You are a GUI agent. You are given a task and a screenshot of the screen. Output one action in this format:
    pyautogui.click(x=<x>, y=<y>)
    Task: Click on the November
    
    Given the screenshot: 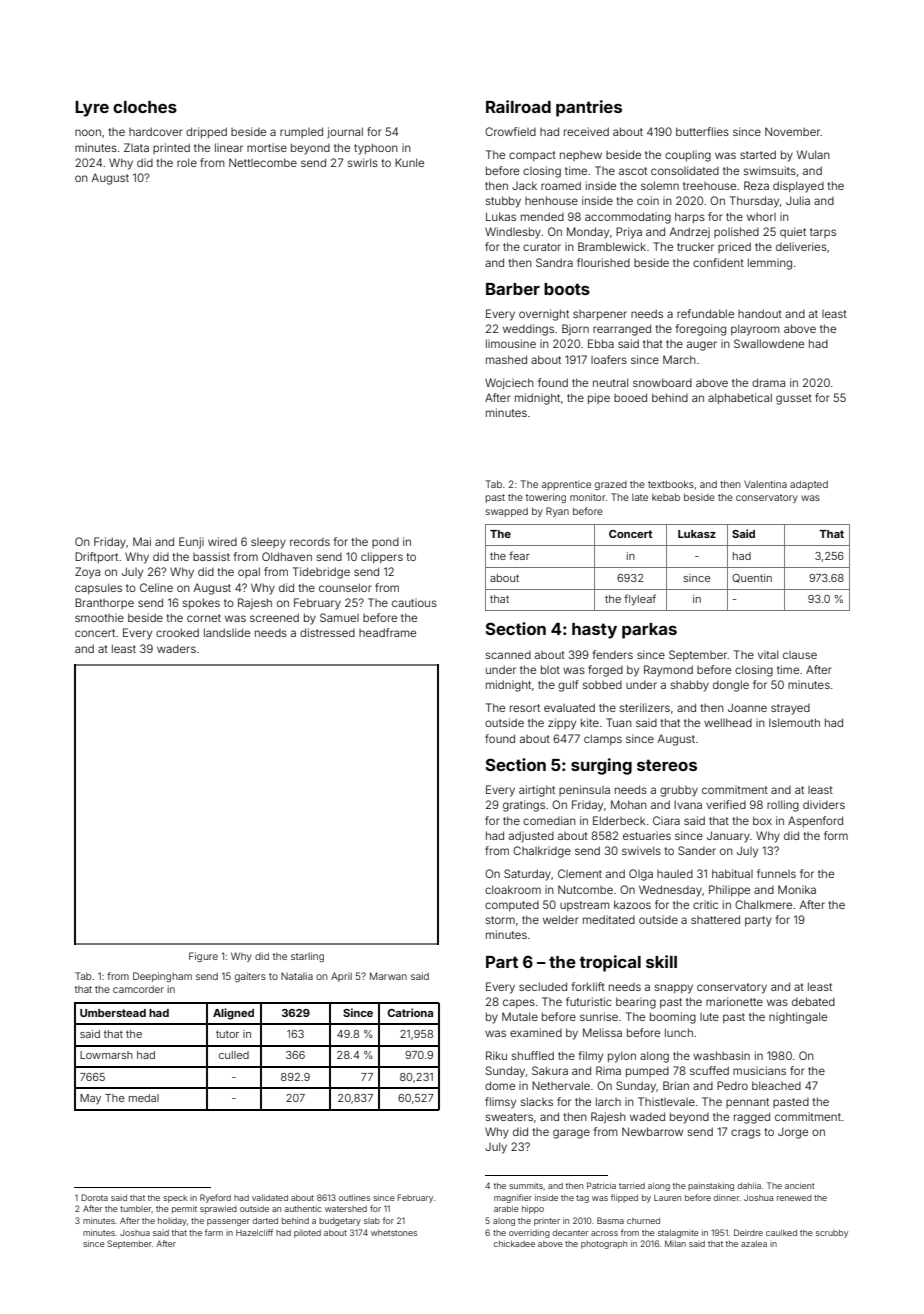 What is the action you would take?
    pyautogui.click(x=793, y=131)
